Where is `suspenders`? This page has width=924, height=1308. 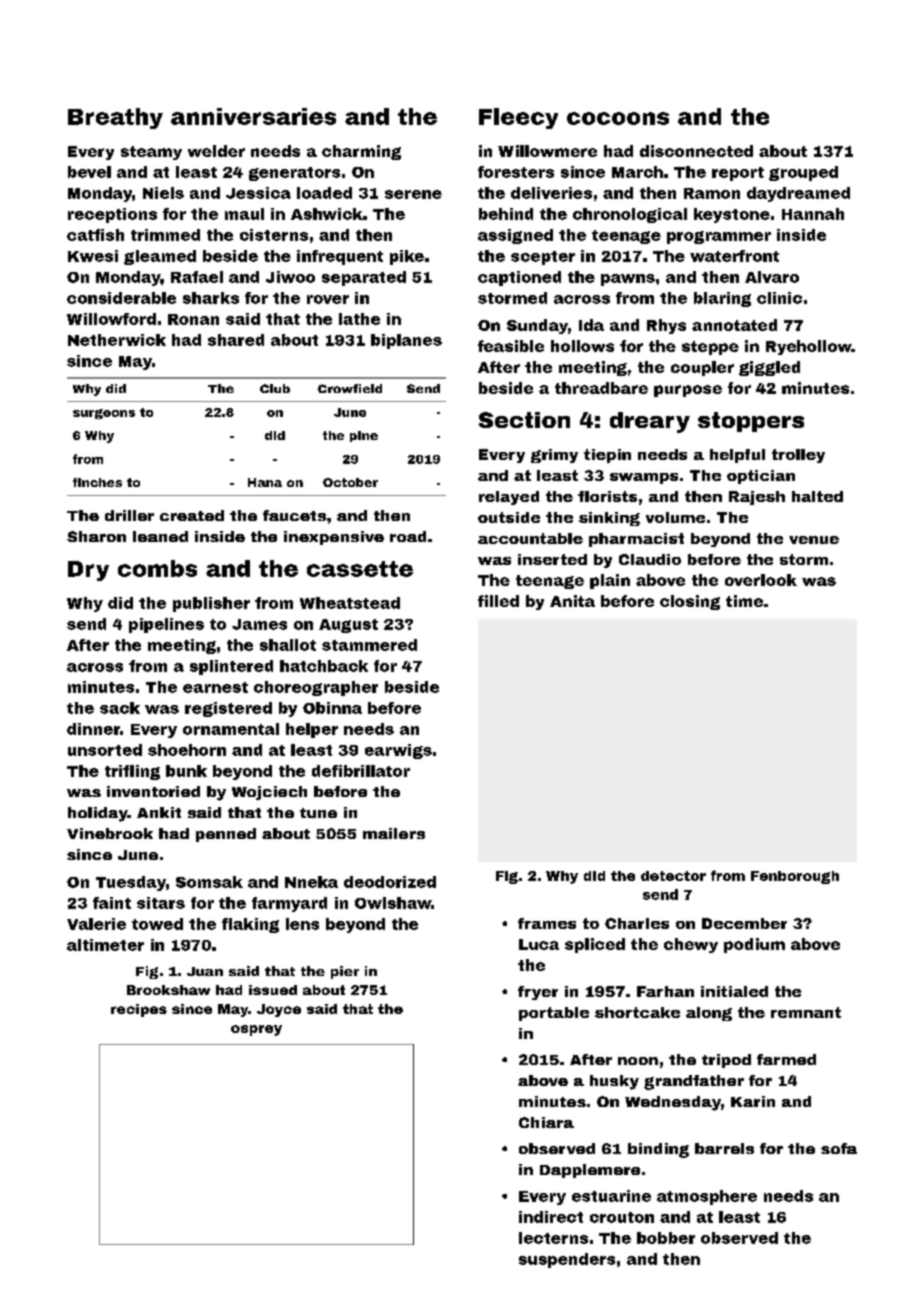
suspenders is located at coordinates (567, 1260).
